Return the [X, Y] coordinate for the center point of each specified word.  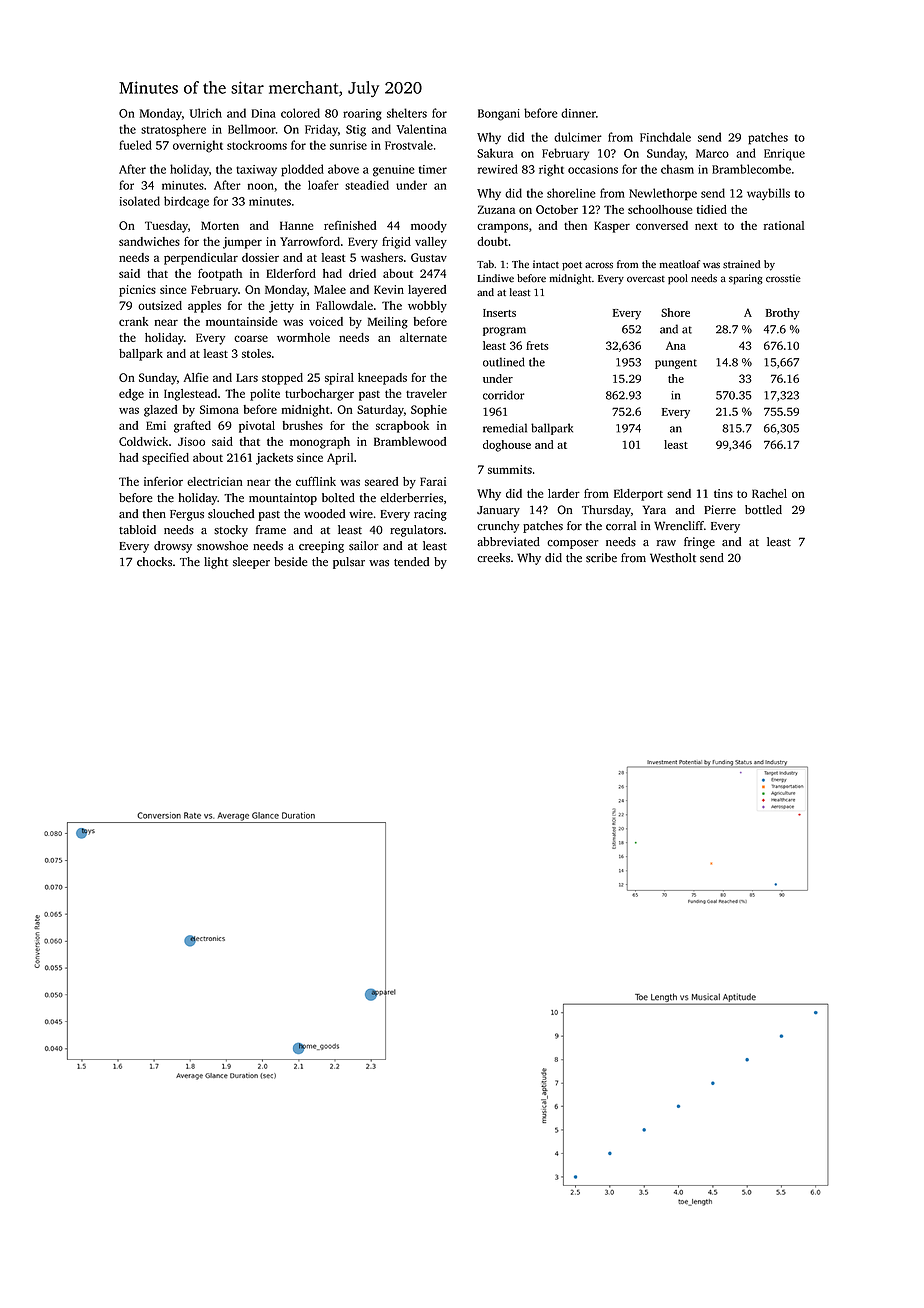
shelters [407, 113]
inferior [163, 481]
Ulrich [206, 113]
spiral [339, 379]
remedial [505, 428]
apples [204, 307]
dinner [578, 113]
